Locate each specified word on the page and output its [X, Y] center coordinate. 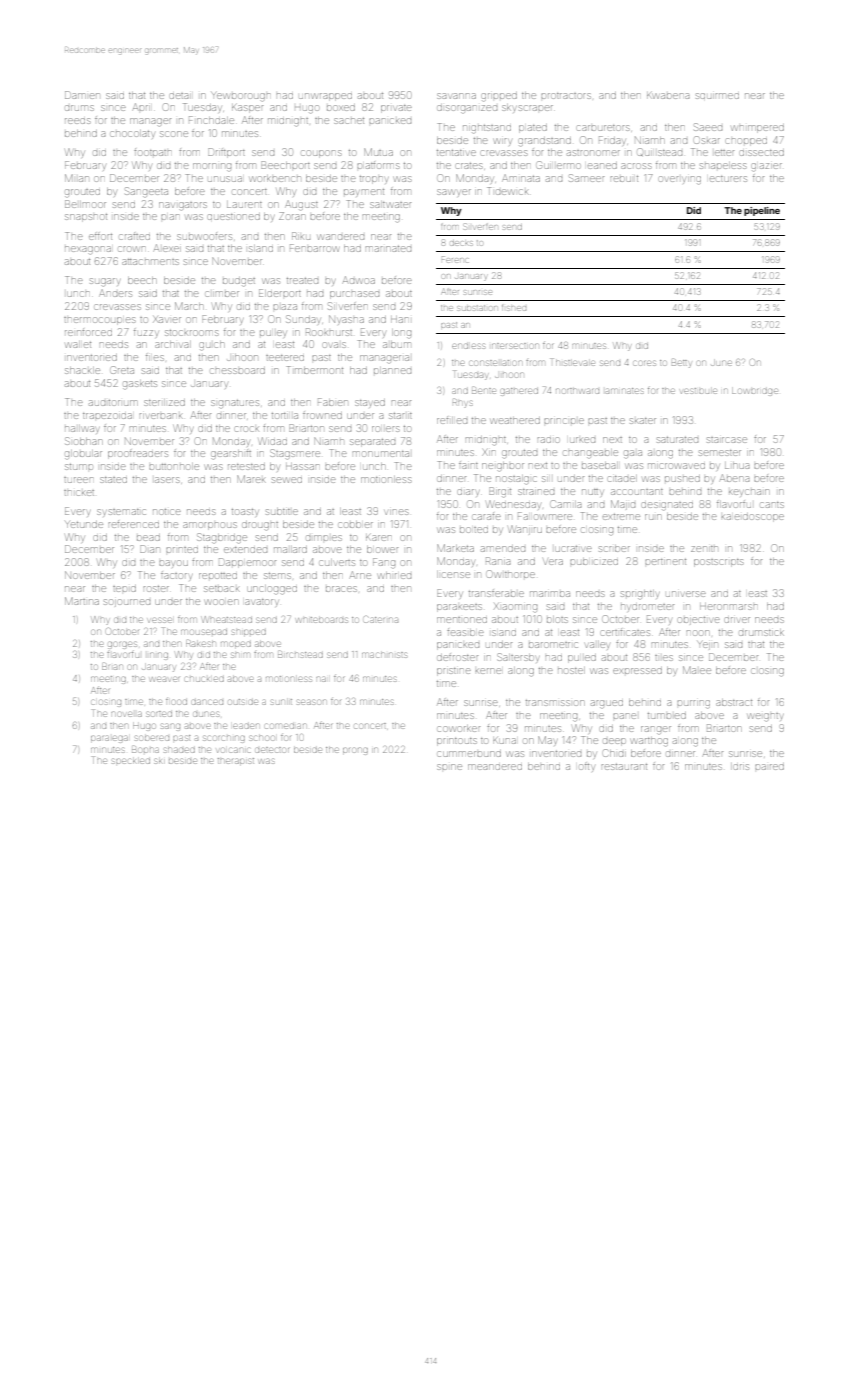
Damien [82, 95]
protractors [566, 96]
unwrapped [325, 97]
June [721, 363]
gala [633, 454]
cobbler [356, 524]
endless [468, 346]
